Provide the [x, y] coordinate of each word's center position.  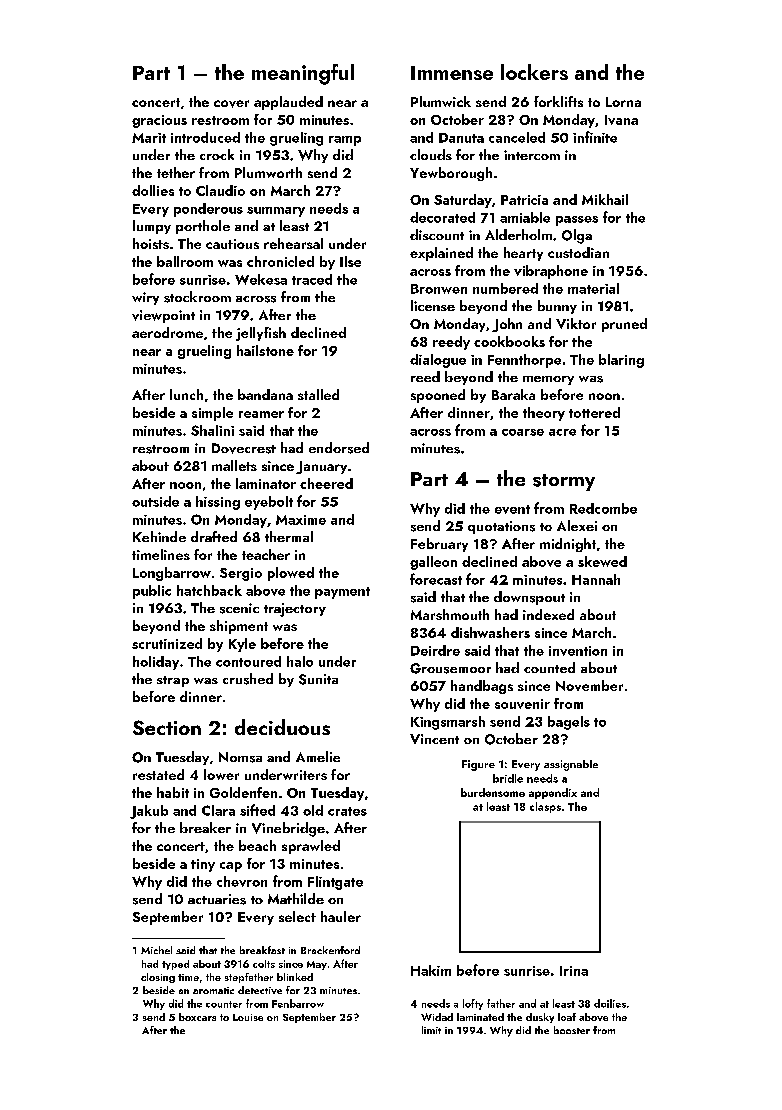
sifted [257, 810]
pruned [624, 325]
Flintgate [335, 883]
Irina [574, 971]
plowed [291, 574]
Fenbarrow [298, 1003]
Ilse [350, 261]
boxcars [197, 1017]
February [439, 545]
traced [312, 279]
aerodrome [167, 332]
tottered [594, 412]
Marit [149, 138]
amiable [525, 217]
